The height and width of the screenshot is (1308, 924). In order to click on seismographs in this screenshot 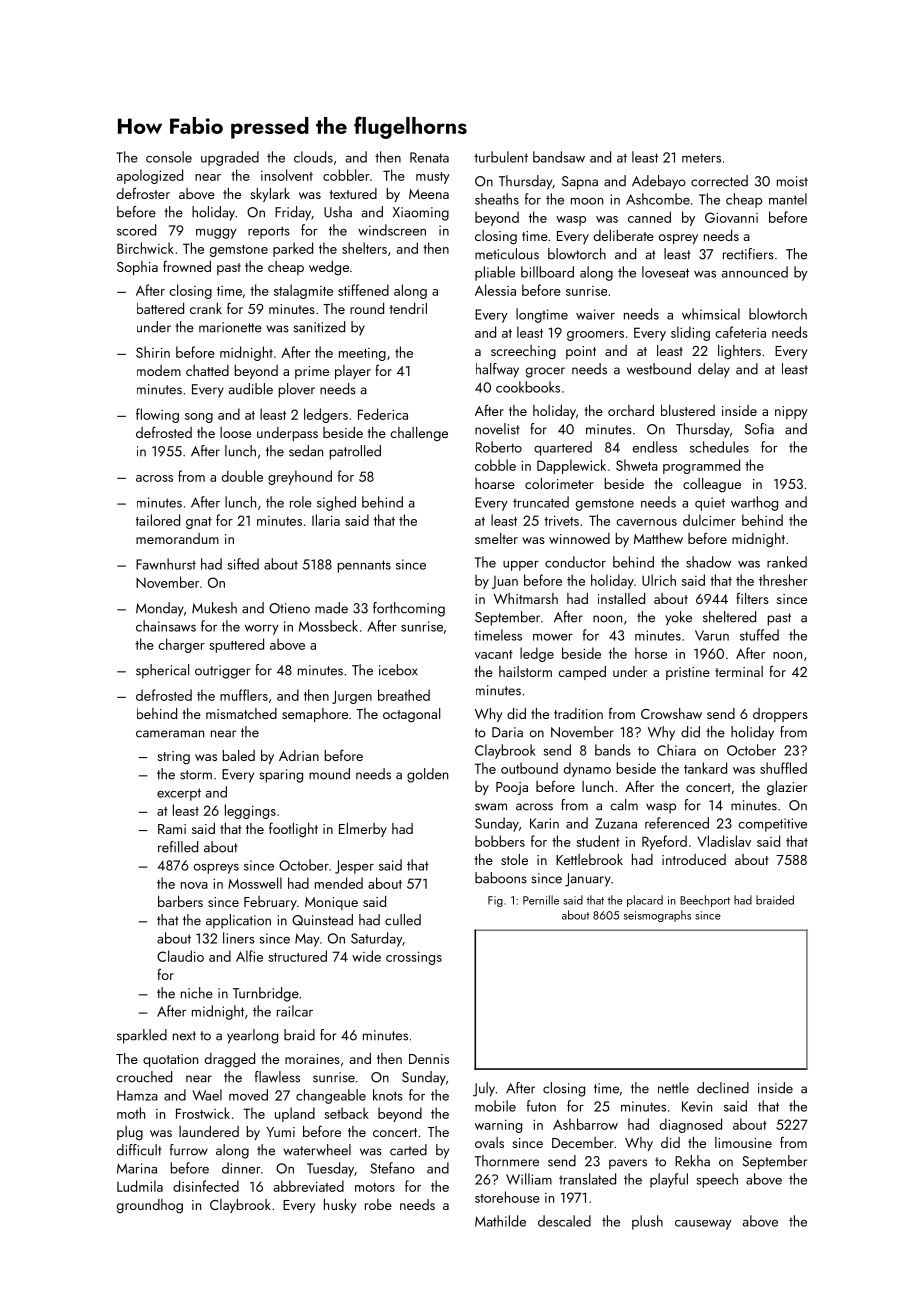, I will do `click(657, 916)`.
